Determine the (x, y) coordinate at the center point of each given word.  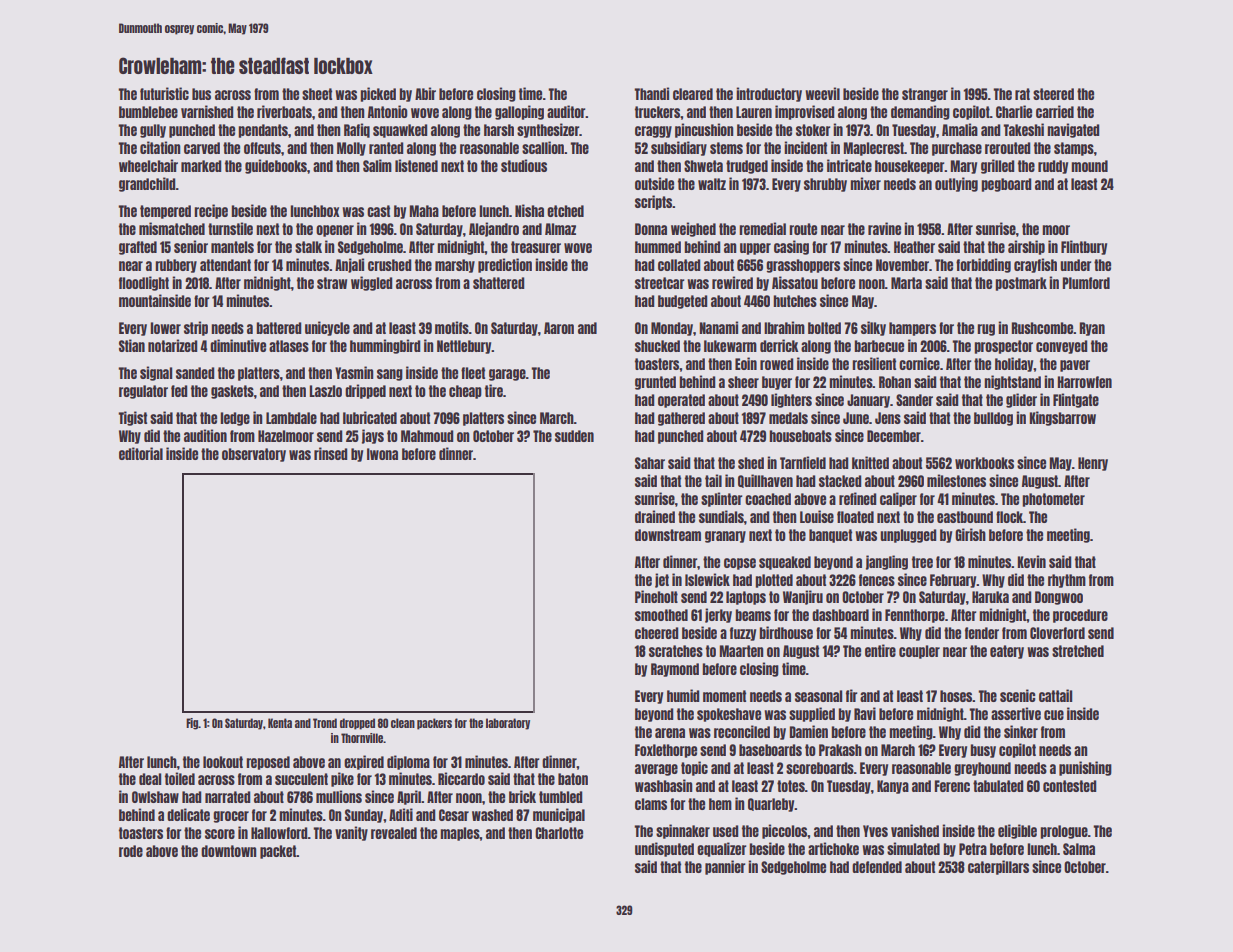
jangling (887, 562)
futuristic (164, 93)
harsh (499, 130)
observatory (254, 455)
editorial (141, 453)
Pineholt (656, 596)
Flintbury (1084, 247)
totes (791, 786)
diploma (408, 762)
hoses (956, 696)
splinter (721, 499)
